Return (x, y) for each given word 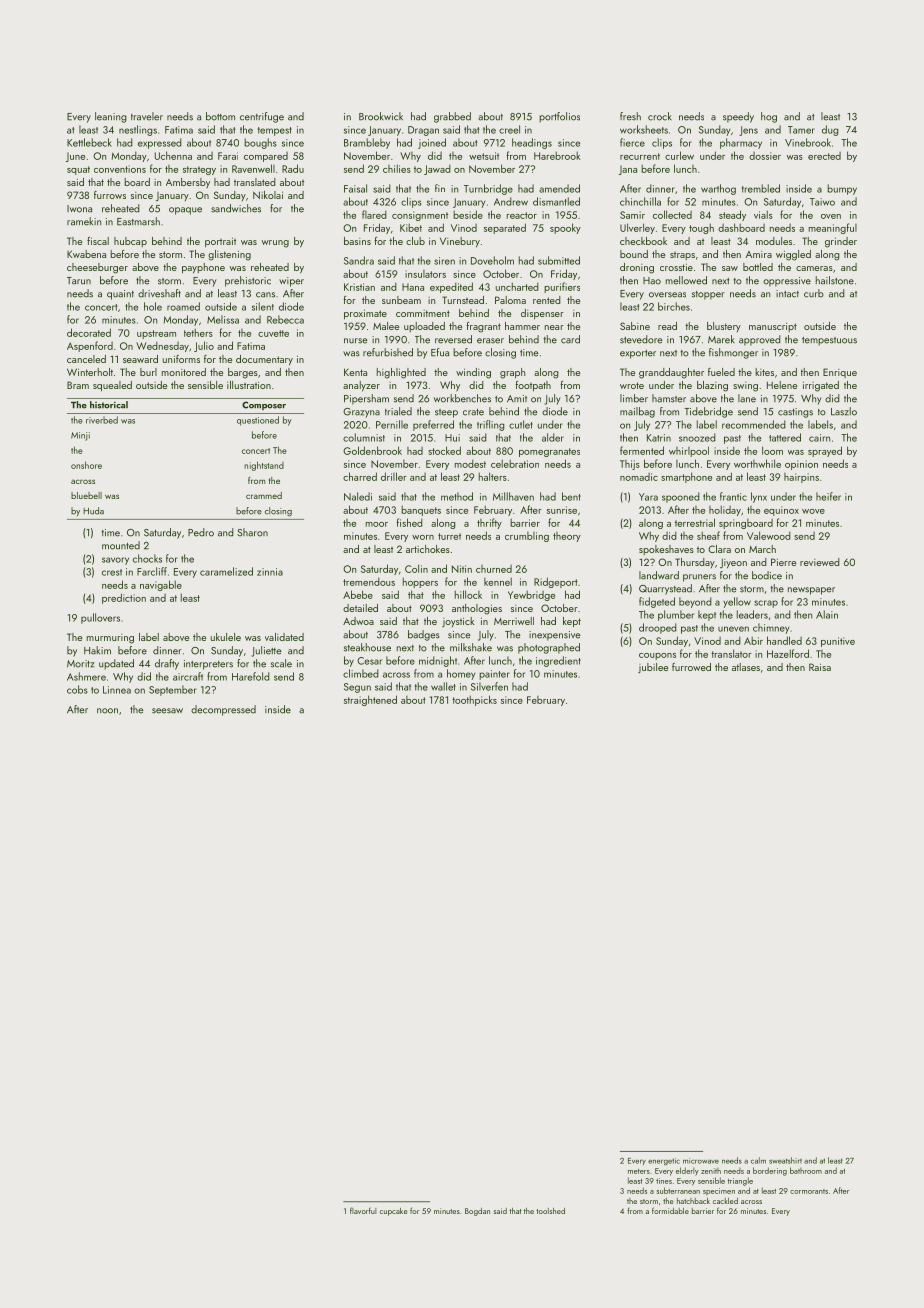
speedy (738, 117)
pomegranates (549, 452)
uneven (733, 629)
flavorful (363, 1210)
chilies (397, 168)
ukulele (226, 637)
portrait (220, 242)
